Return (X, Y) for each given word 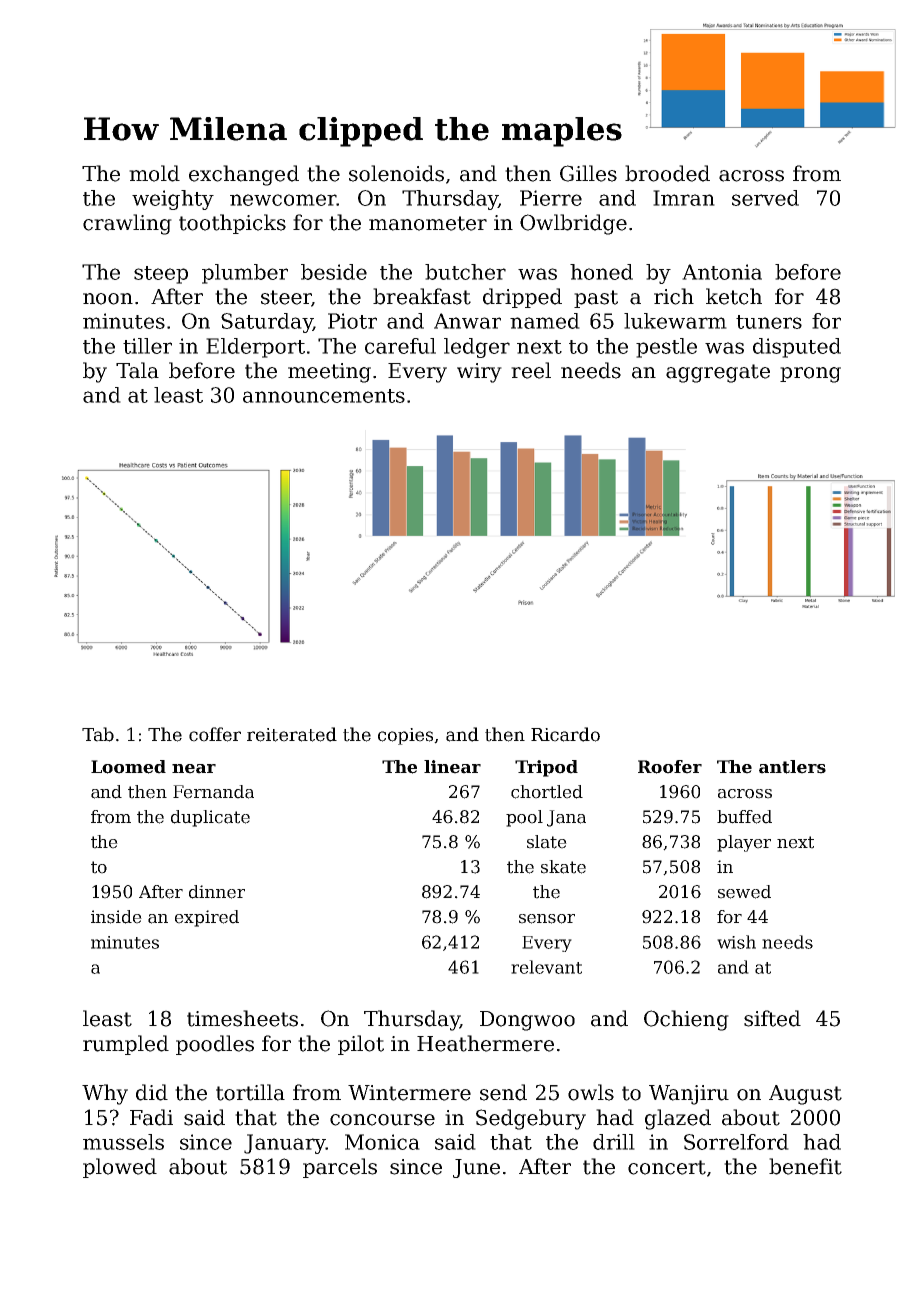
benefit (805, 1166)
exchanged (244, 175)
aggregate (718, 373)
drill (614, 1142)
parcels (340, 1168)
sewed (744, 892)
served (765, 198)
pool (524, 818)
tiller (147, 346)
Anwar (467, 321)
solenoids (396, 173)
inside (116, 917)
